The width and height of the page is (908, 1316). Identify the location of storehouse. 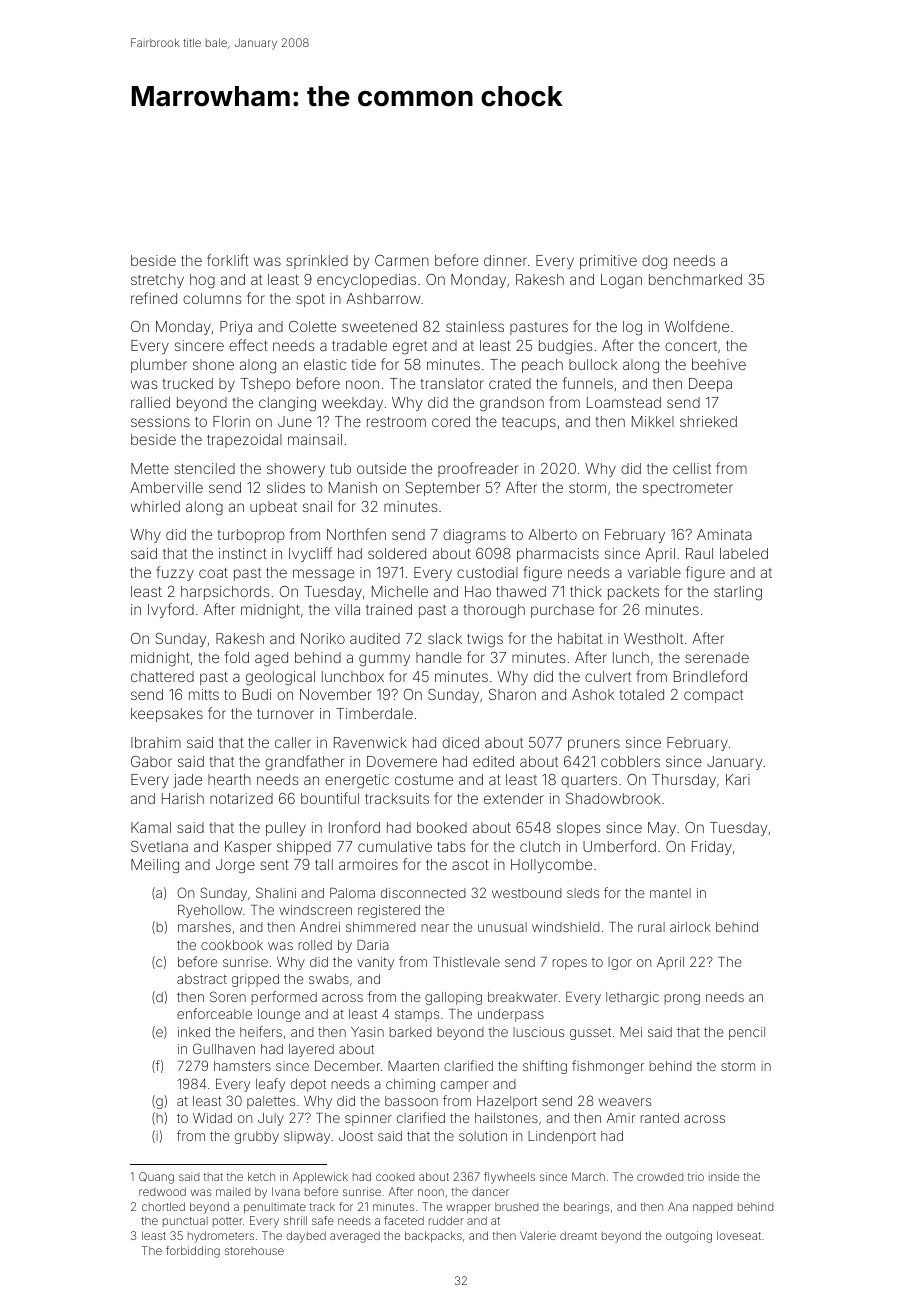
(254, 1251).
